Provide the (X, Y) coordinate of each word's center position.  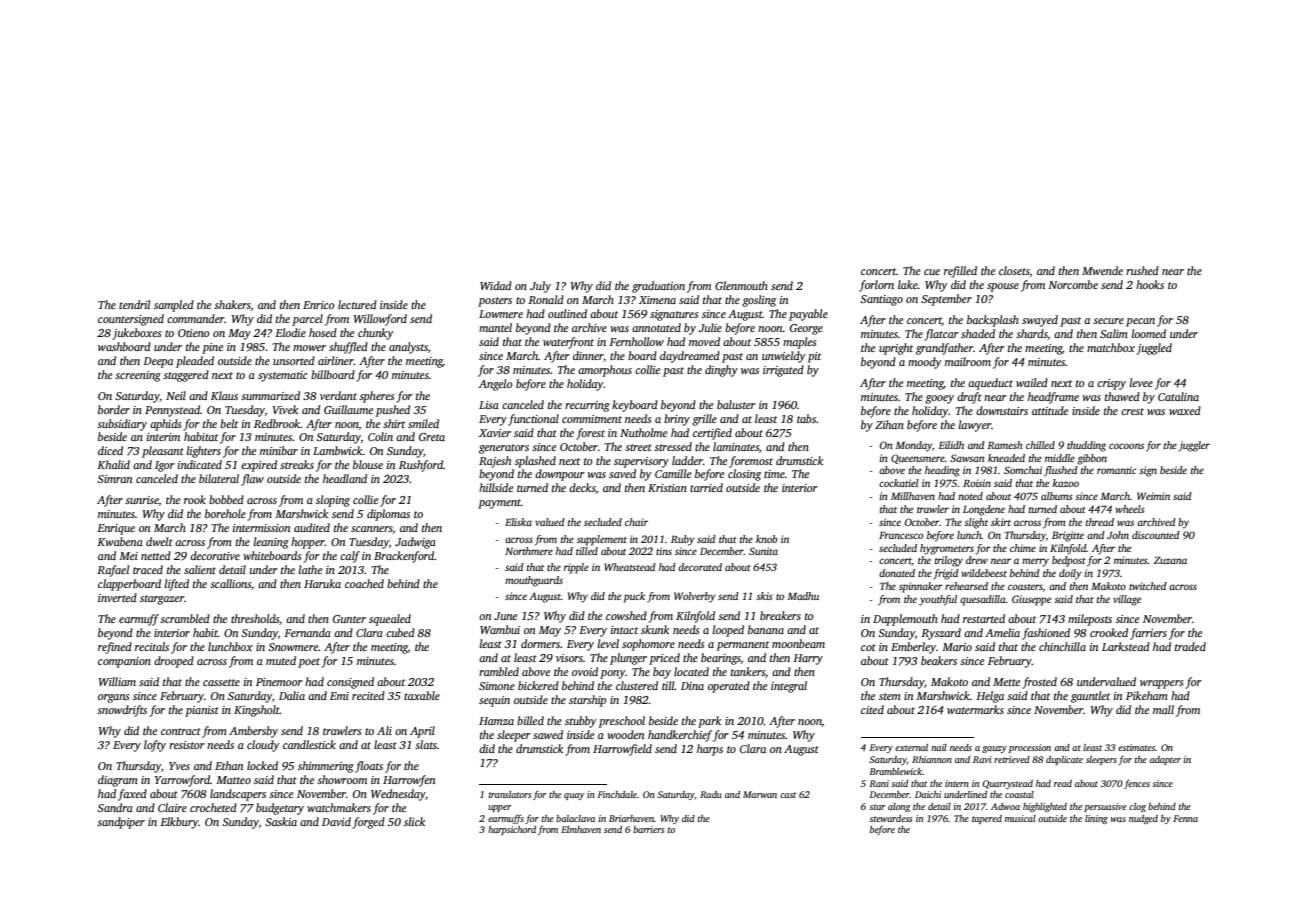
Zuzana (1170, 560)
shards (1032, 334)
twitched (1148, 586)
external (911, 747)
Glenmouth (741, 285)
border (114, 409)
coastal (1019, 794)
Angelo (496, 385)
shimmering (326, 767)
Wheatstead (630, 567)
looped (728, 631)
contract (181, 731)
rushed (1142, 270)
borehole (225, 513)
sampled (174, 306)
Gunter (349, 619)
